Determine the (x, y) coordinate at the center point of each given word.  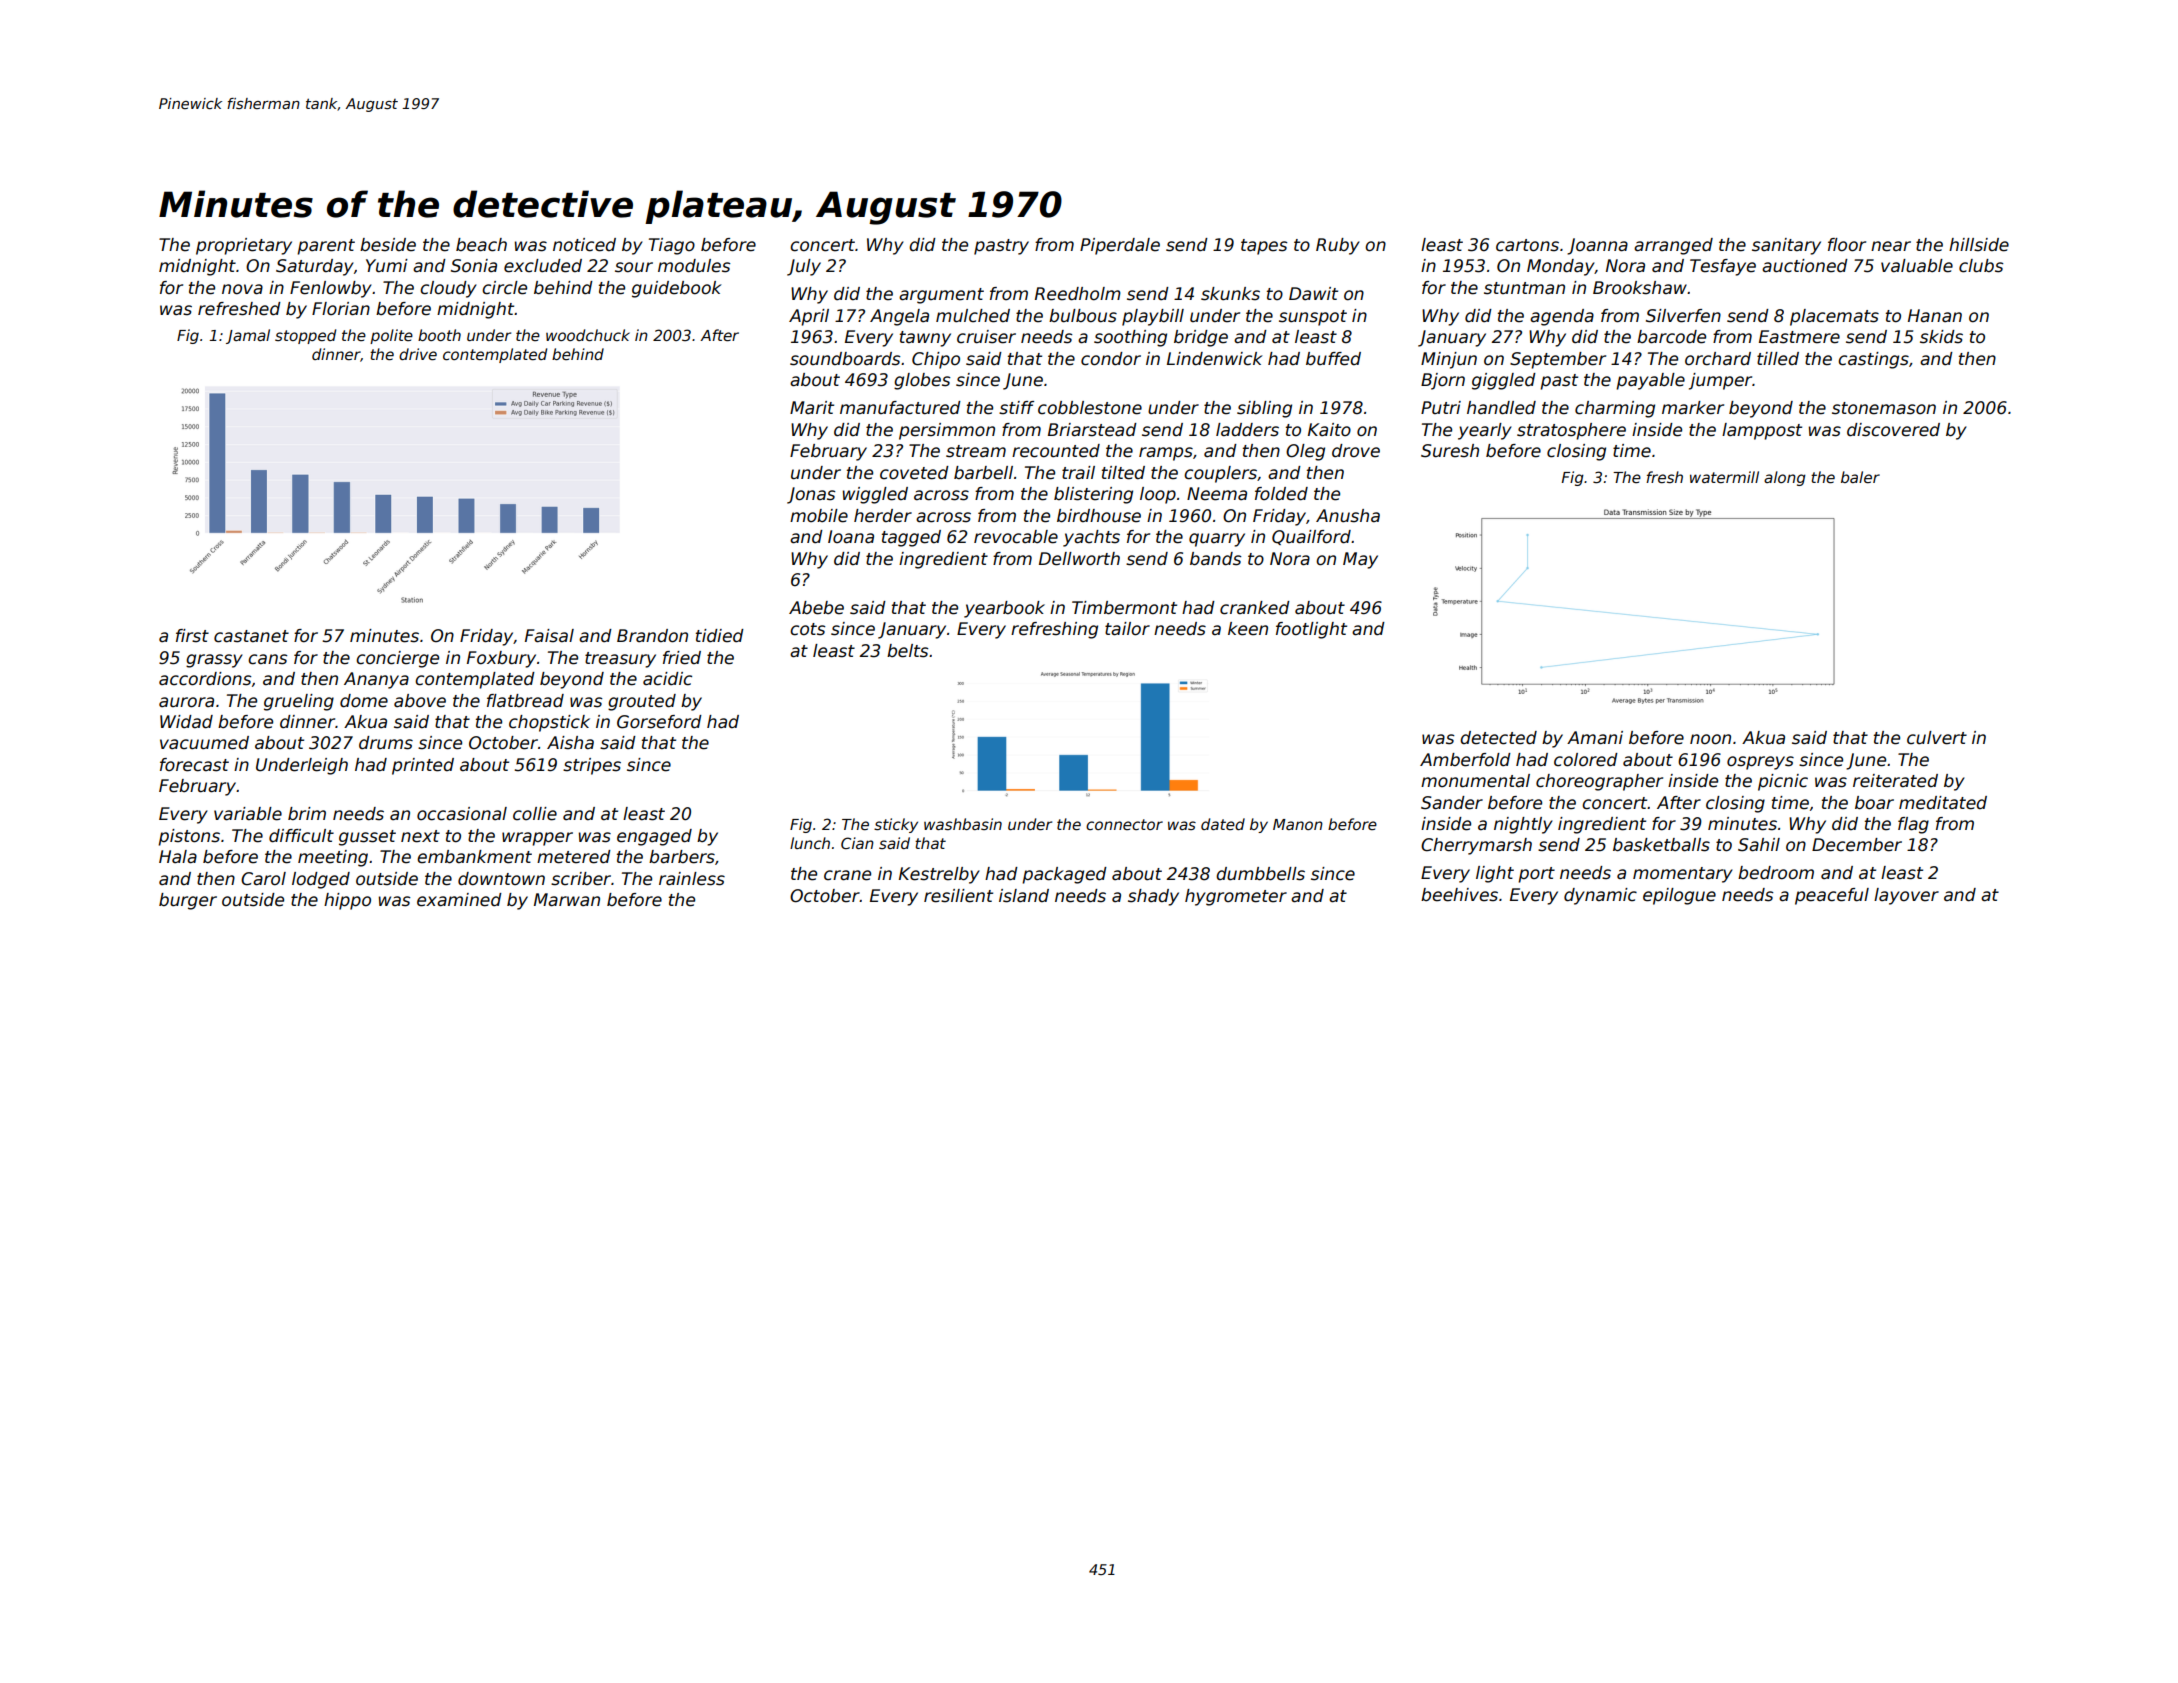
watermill (1724, 477)
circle (504, 288)
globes (922, 381)
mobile (819, 516)
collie (535, 814)
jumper (1721, 381)
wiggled (875, 495)
